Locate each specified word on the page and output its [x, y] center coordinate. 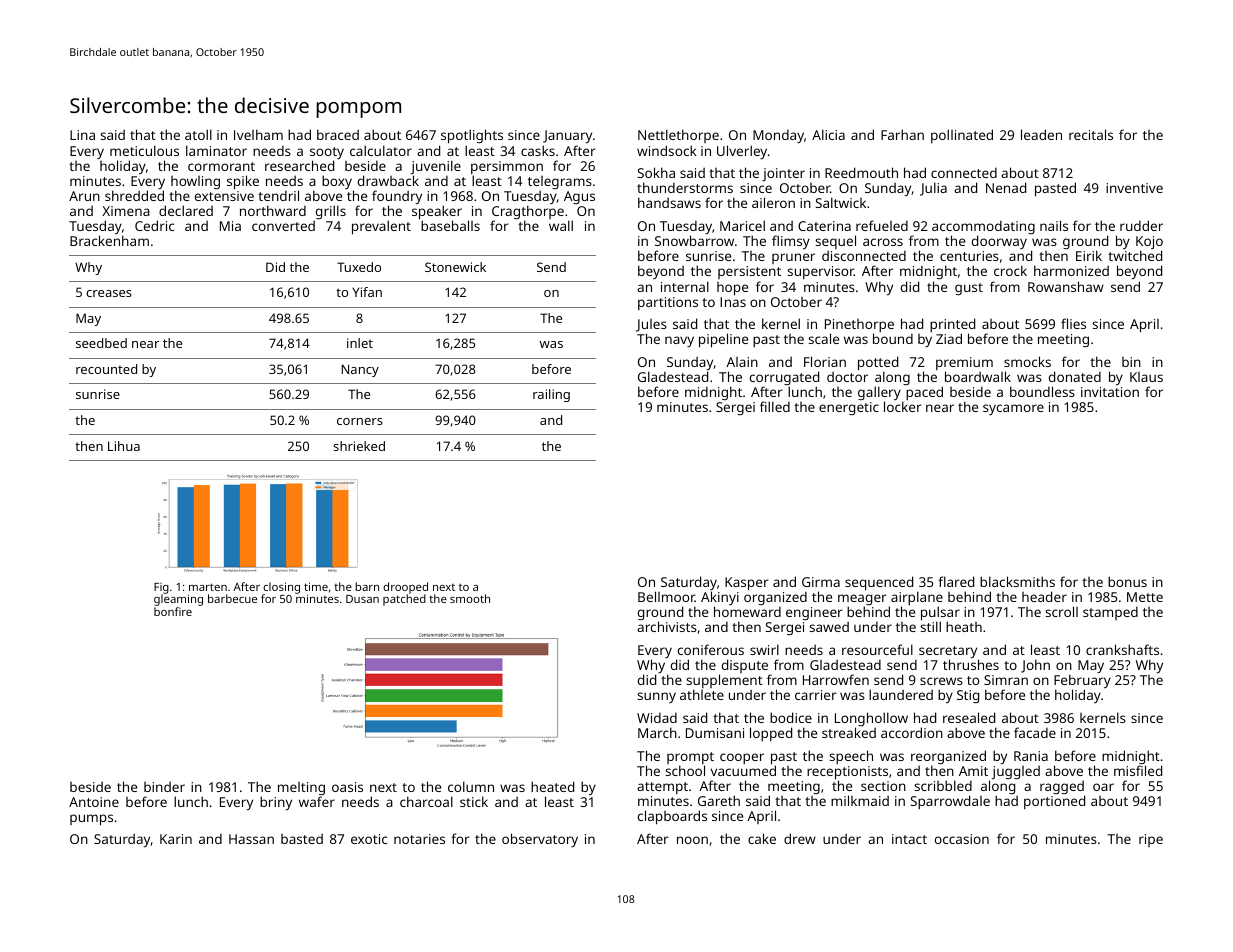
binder [164, 787]
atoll [198, 134]
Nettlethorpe [678, 136]
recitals [1091, 134]
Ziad [949, 339]
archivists [667, 627]
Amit [973, 771]
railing [551, 395]
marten [208, 587]
